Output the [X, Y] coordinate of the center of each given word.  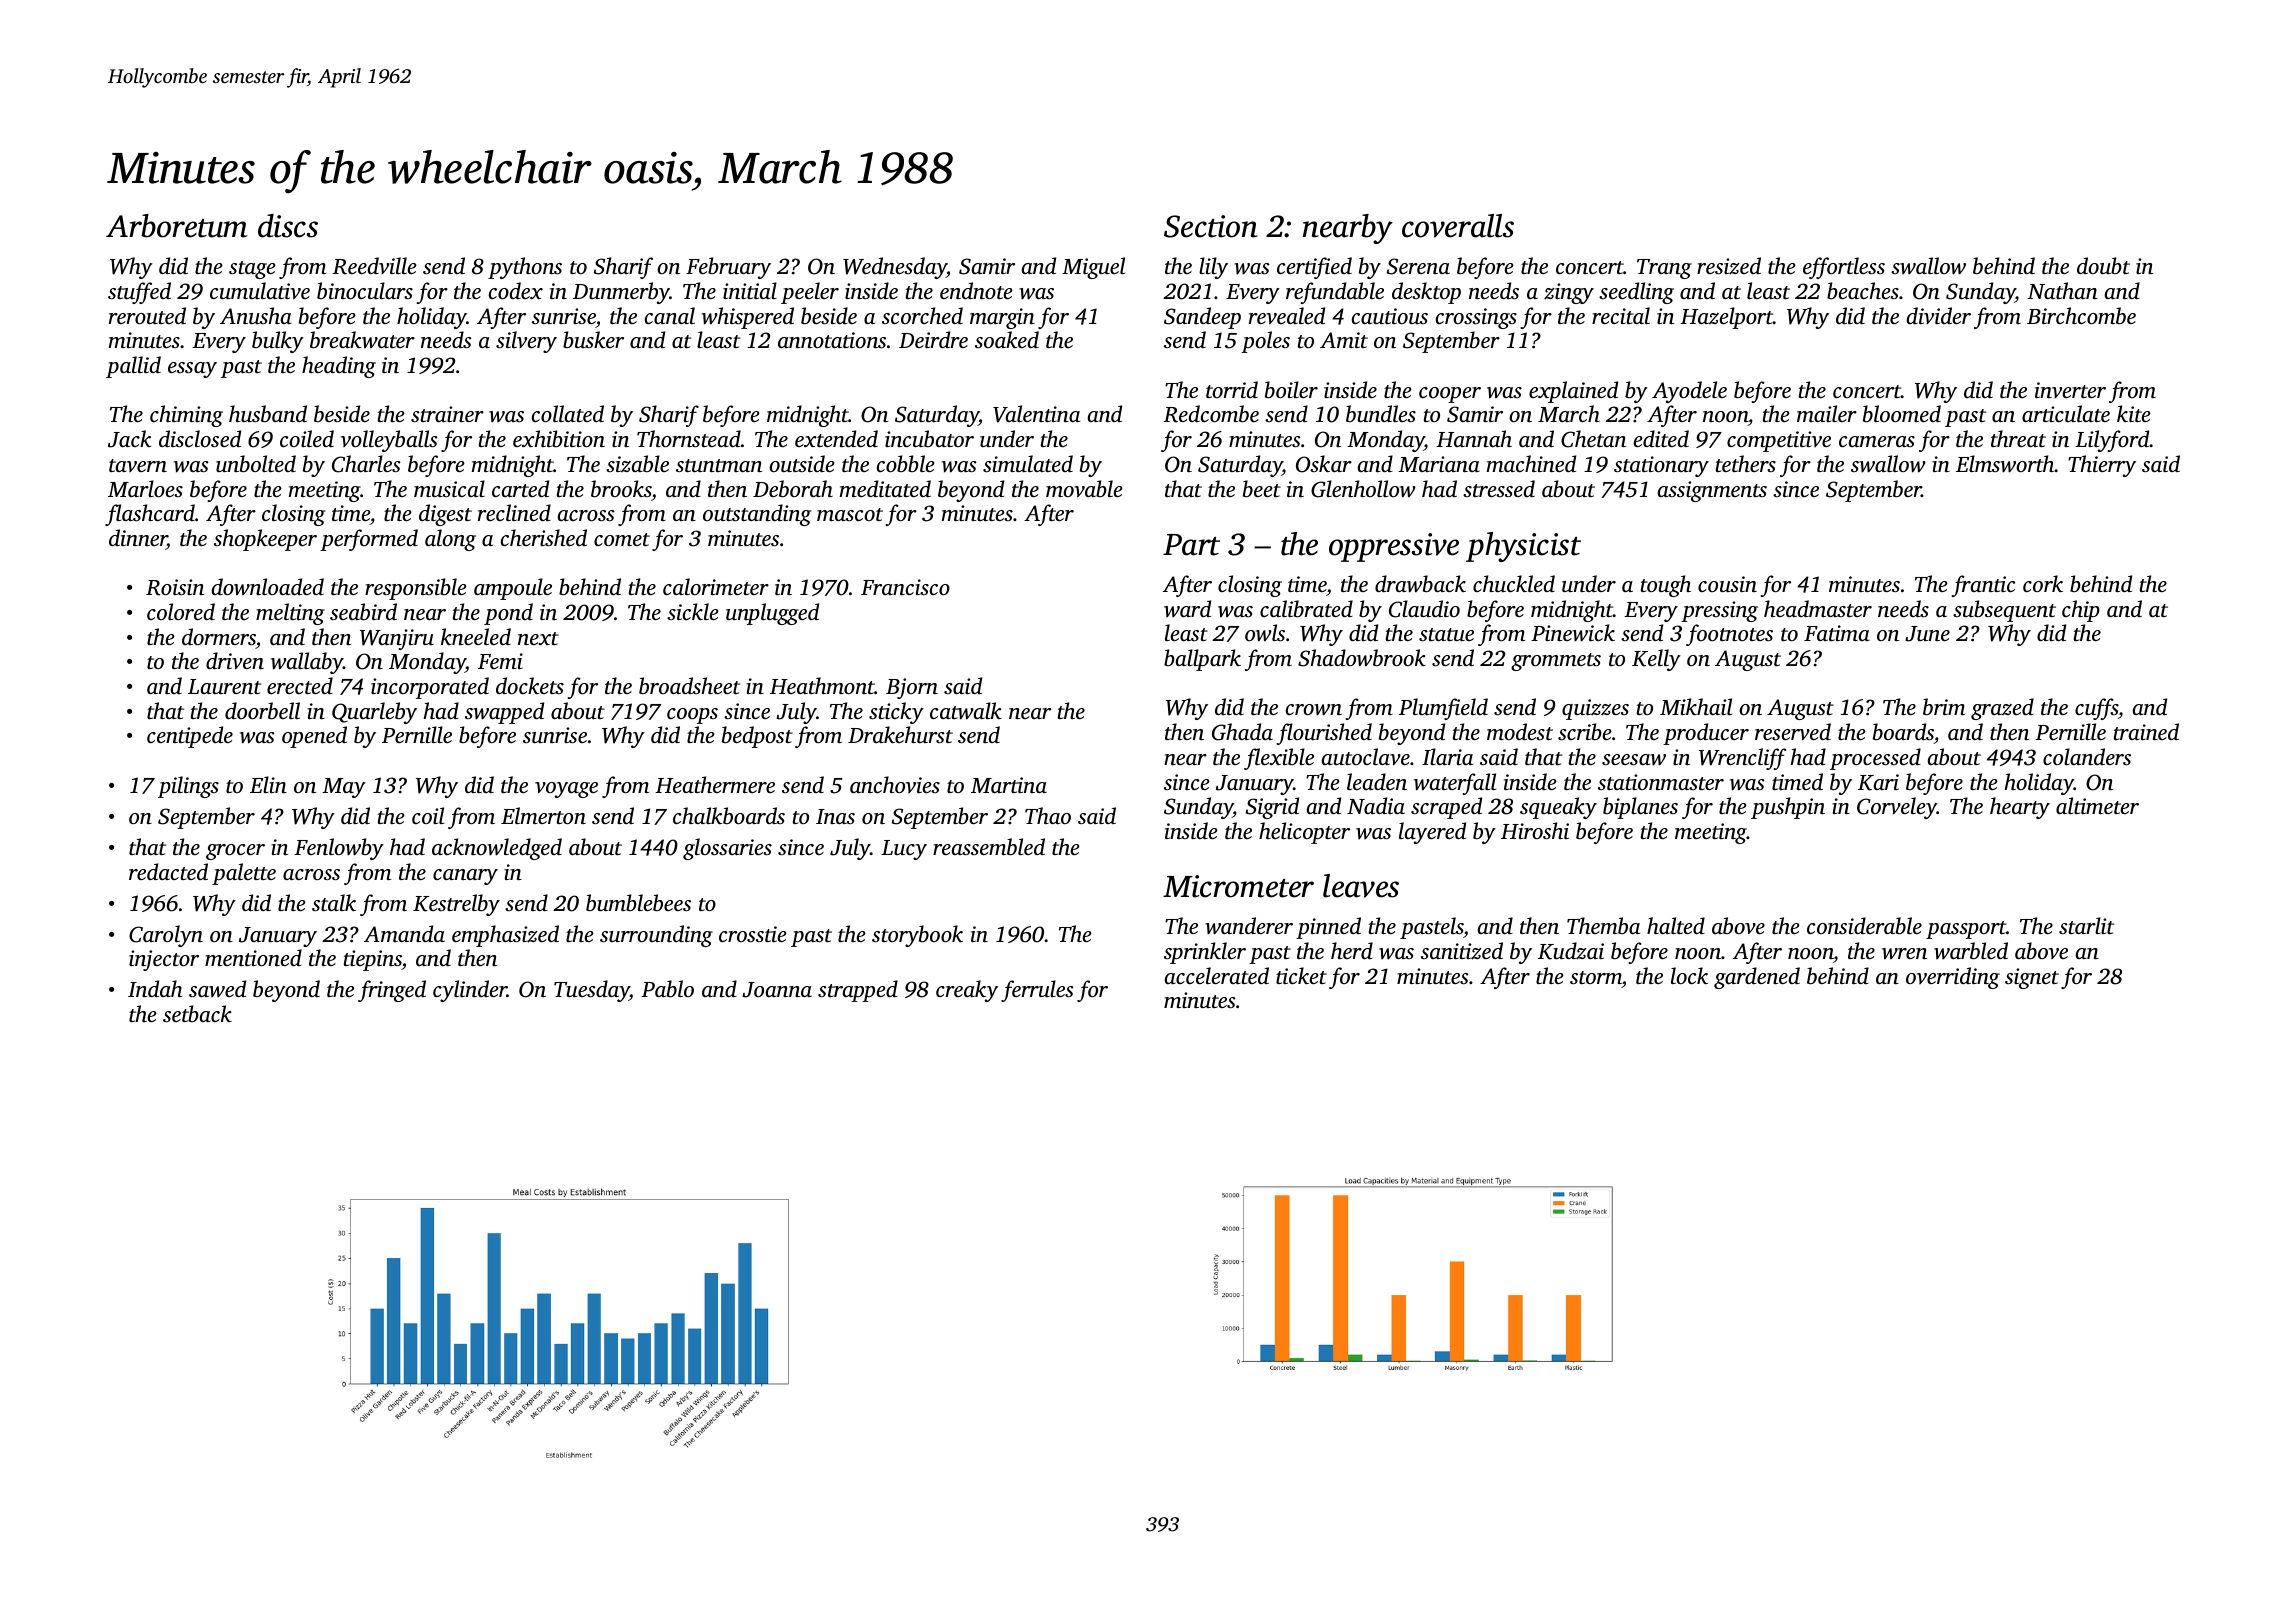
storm [1596, 977]
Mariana [1439, 464]
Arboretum [177, 226]
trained [2146, 731]
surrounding [656, 936]
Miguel [1093, 268]
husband [268, 413]
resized [1729, 266]
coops [692, 716]
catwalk [966, 711]
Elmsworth [2005, 464]
